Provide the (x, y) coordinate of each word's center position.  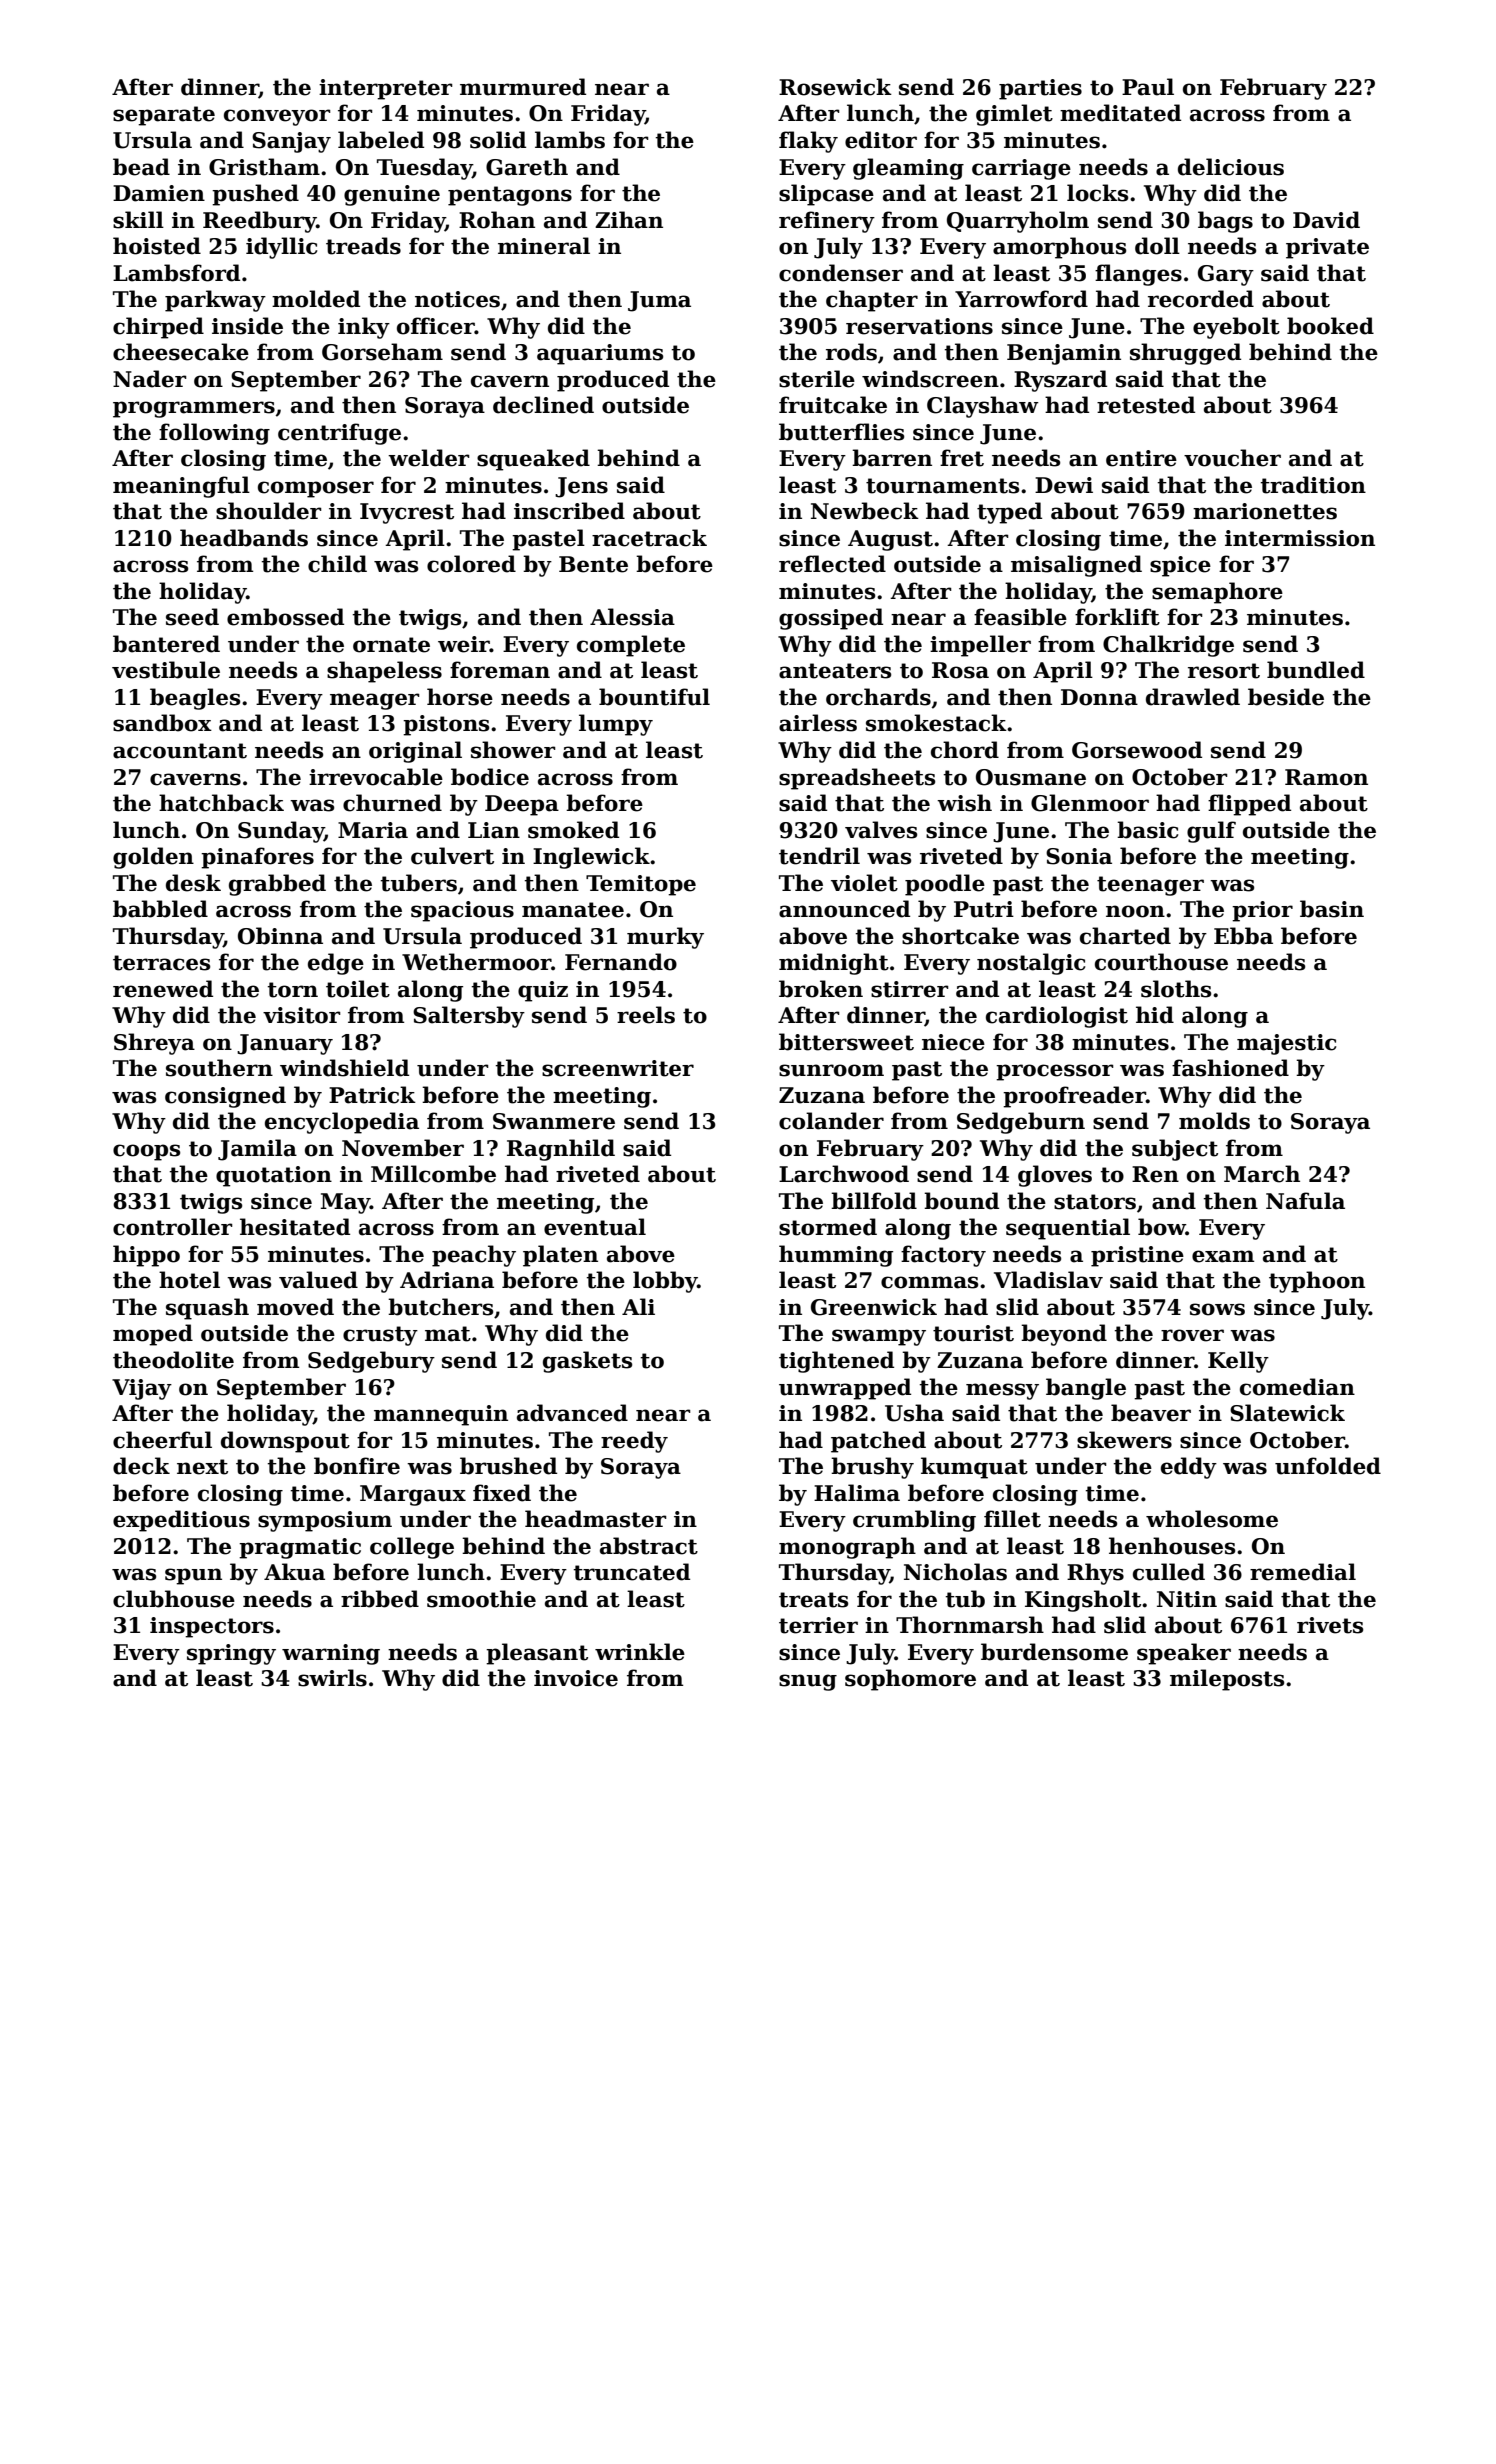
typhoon (1317, 1282)
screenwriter (618, 1068)
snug (808, 1682)
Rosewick (835, 87)
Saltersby (469, 1017)
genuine (392, 195)
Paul (1148, 87)
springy (231, 1654)
